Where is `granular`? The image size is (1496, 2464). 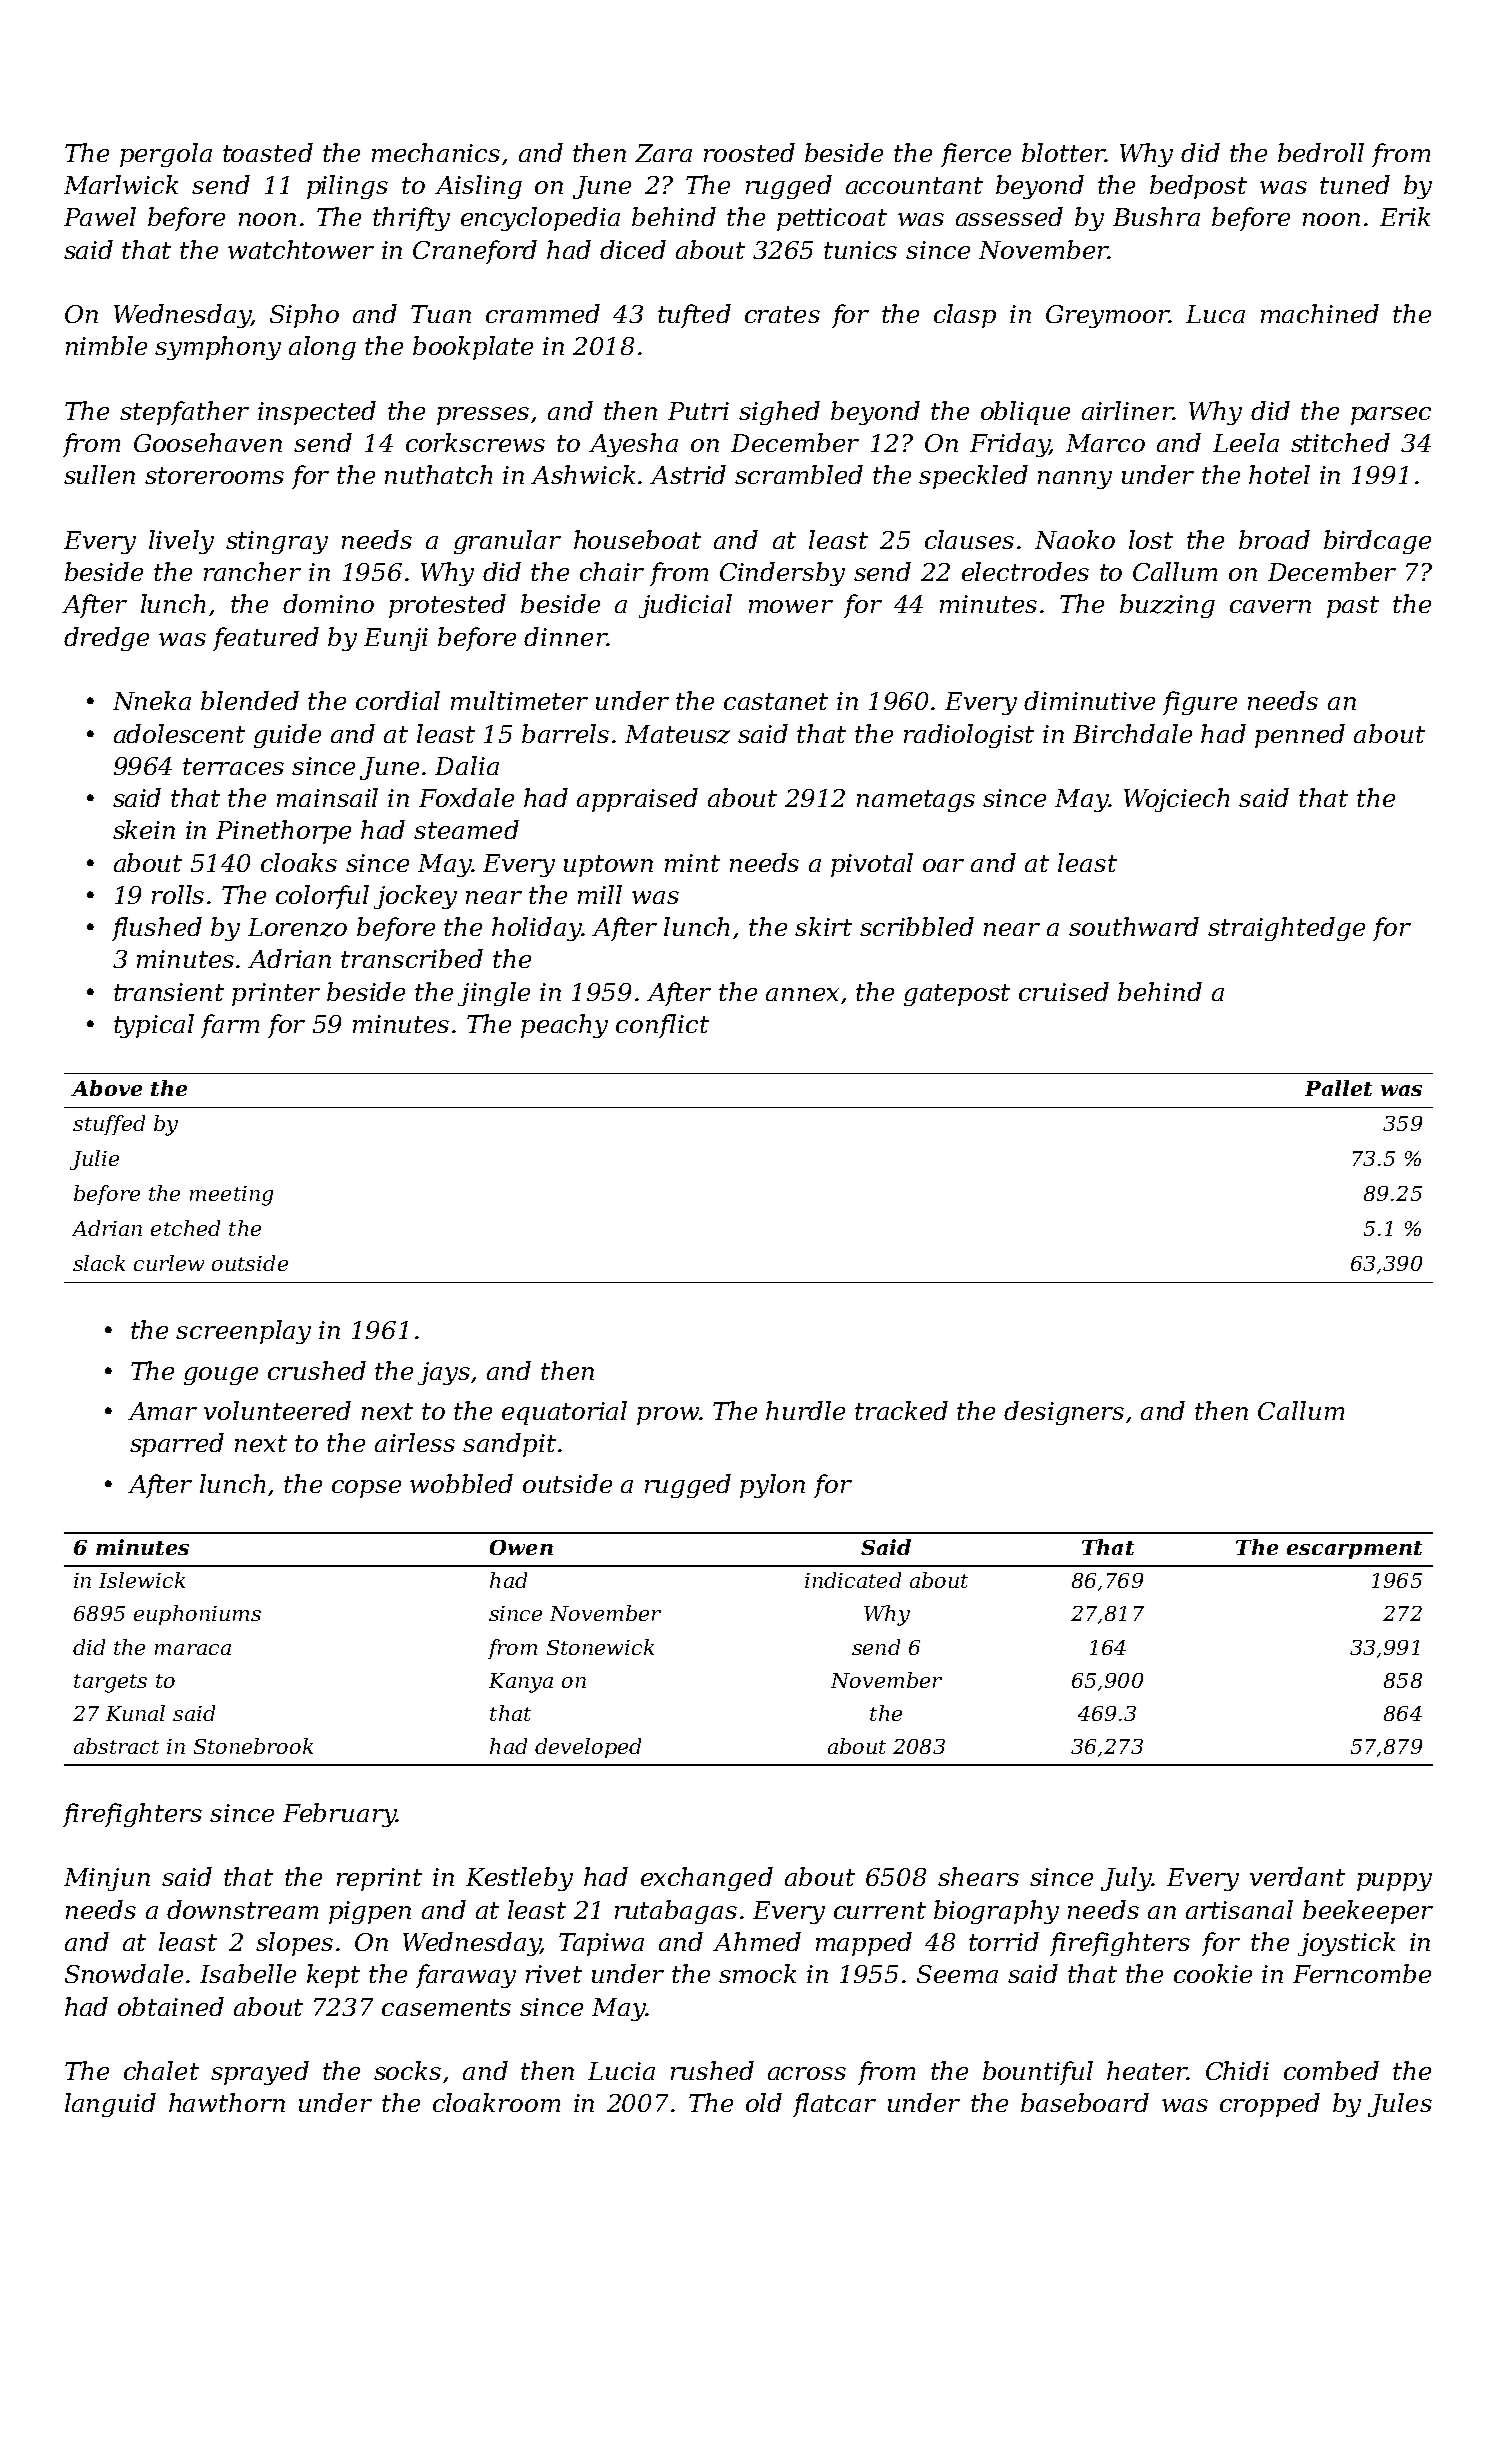 granular is located at coordinates (507, 542).
